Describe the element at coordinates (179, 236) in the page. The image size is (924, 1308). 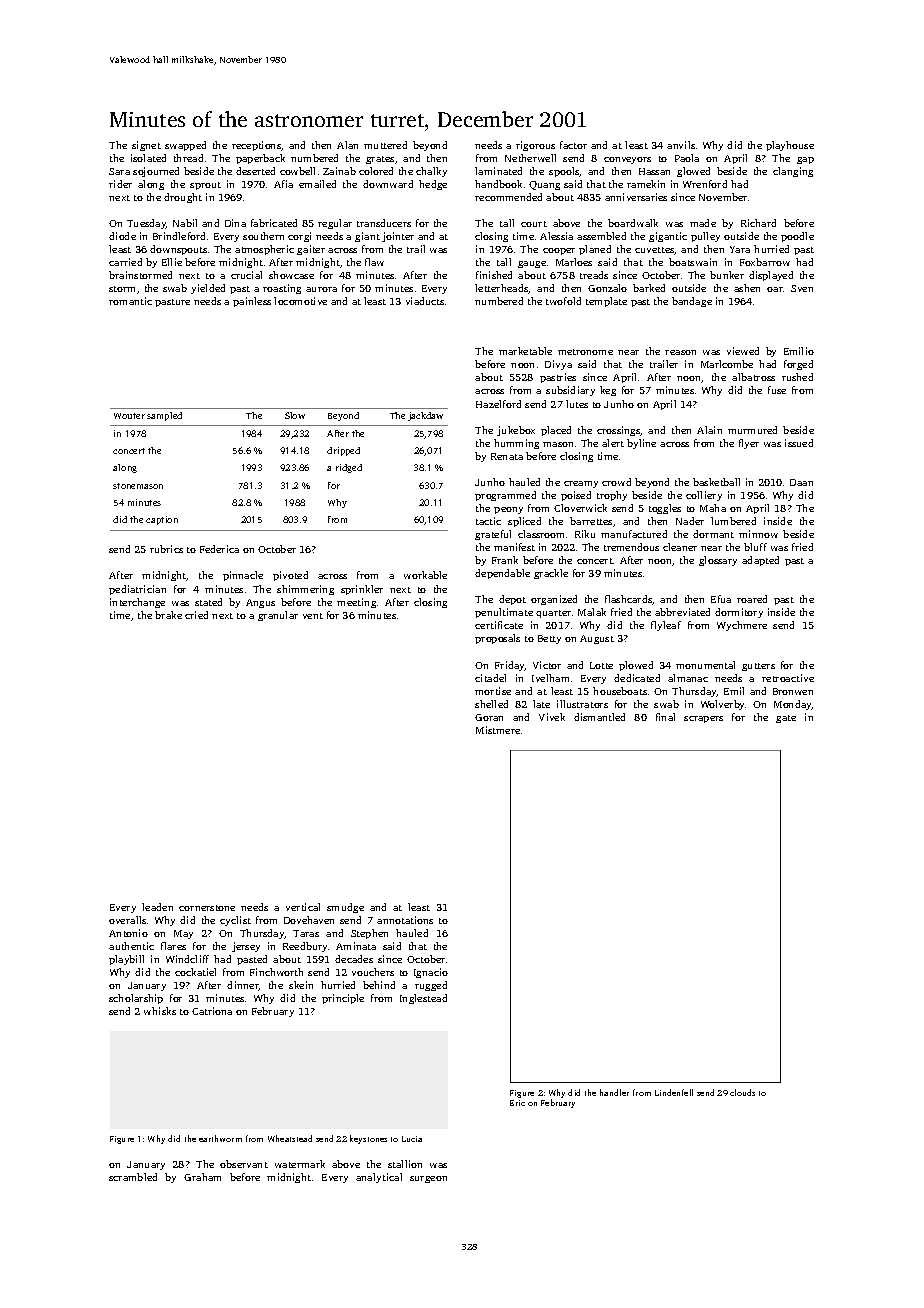
I see `Brindleford` at that location.
